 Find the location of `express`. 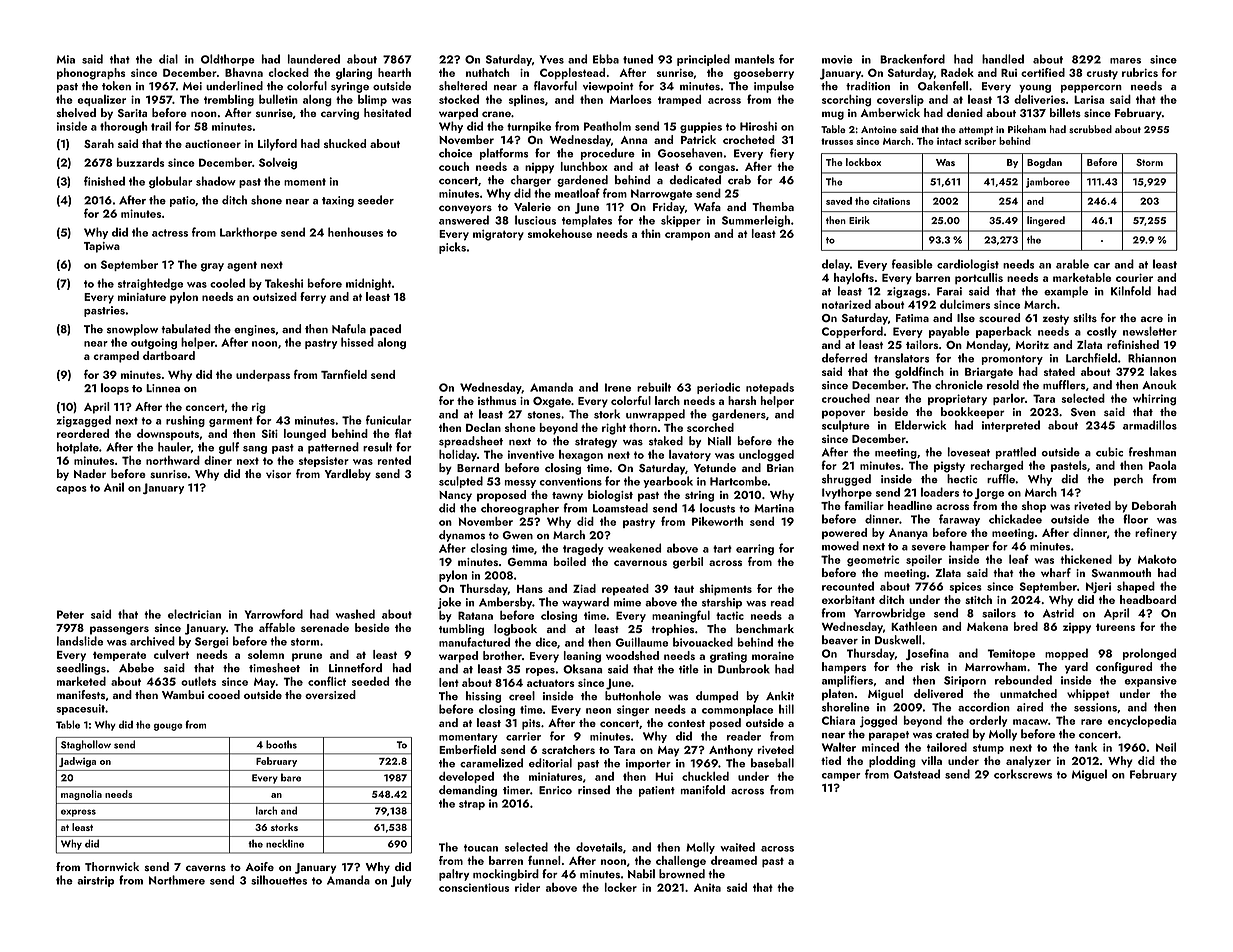

express is located at coordinates (78, 813).
